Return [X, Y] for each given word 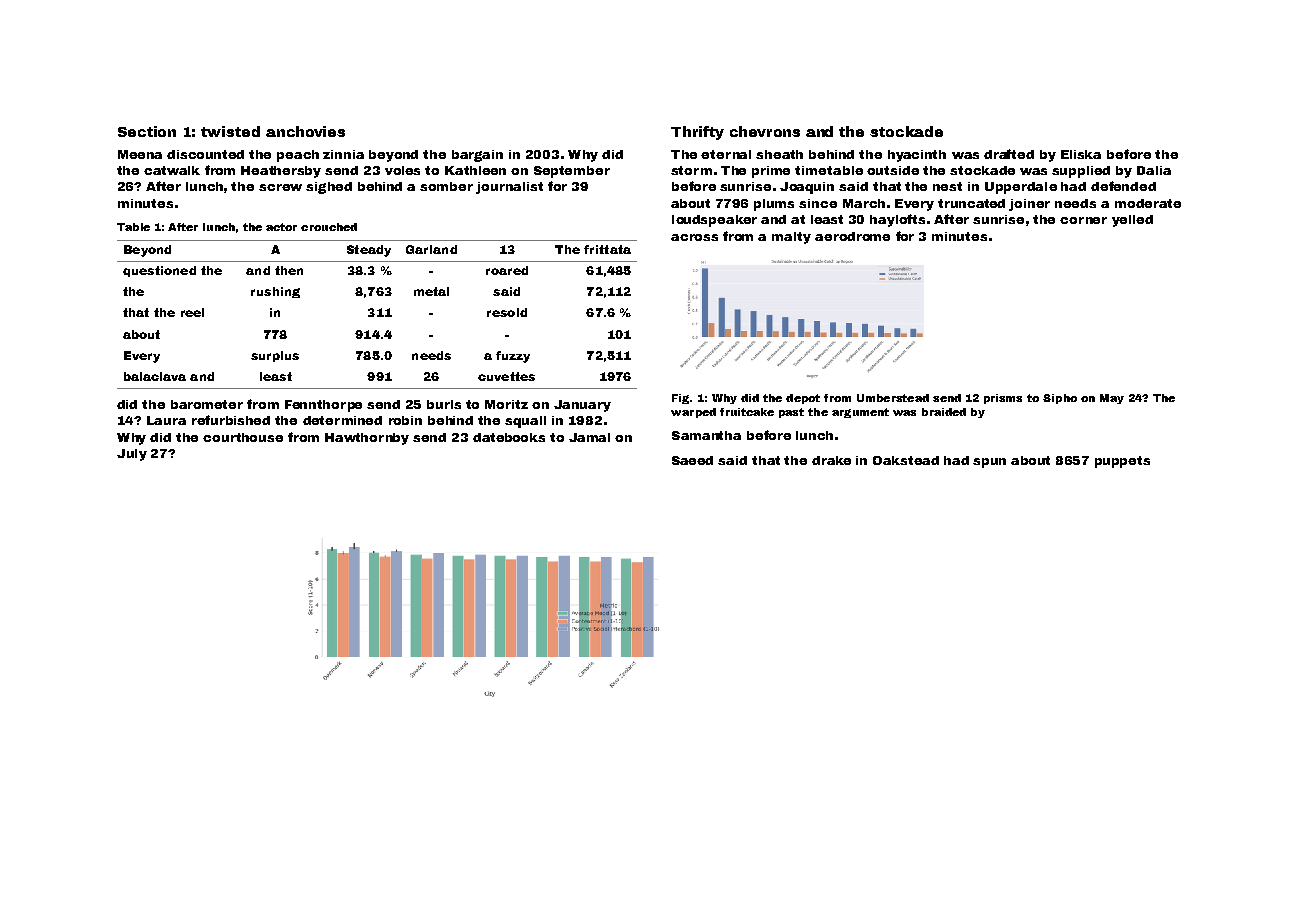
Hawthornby [367, 439]
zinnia [343, 154]
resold [507, 312]
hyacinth [917, 156]
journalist [509, 188]
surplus [275, 356]
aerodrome [852, 236]
